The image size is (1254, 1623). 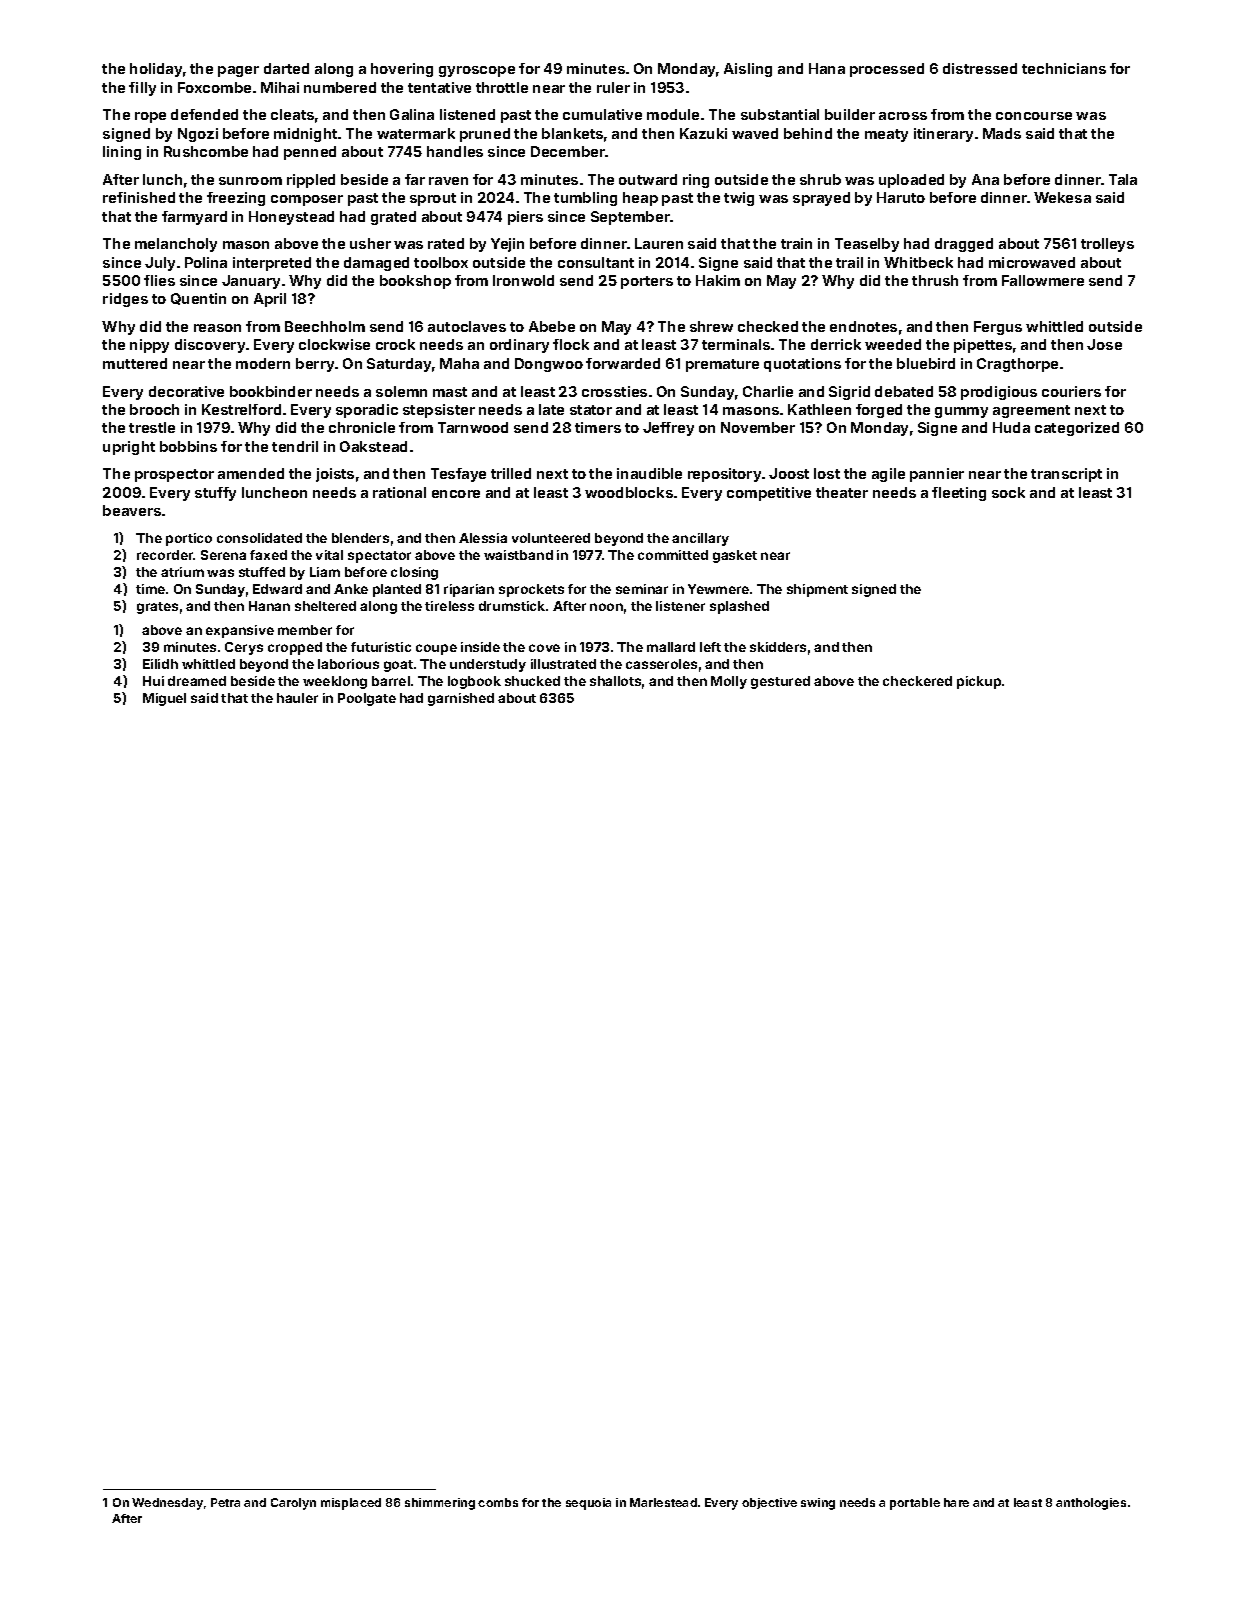 What do you see at coordinates (441, 262) in the screenshot?
I see `toolbox` at bounding box center [441, 262].
